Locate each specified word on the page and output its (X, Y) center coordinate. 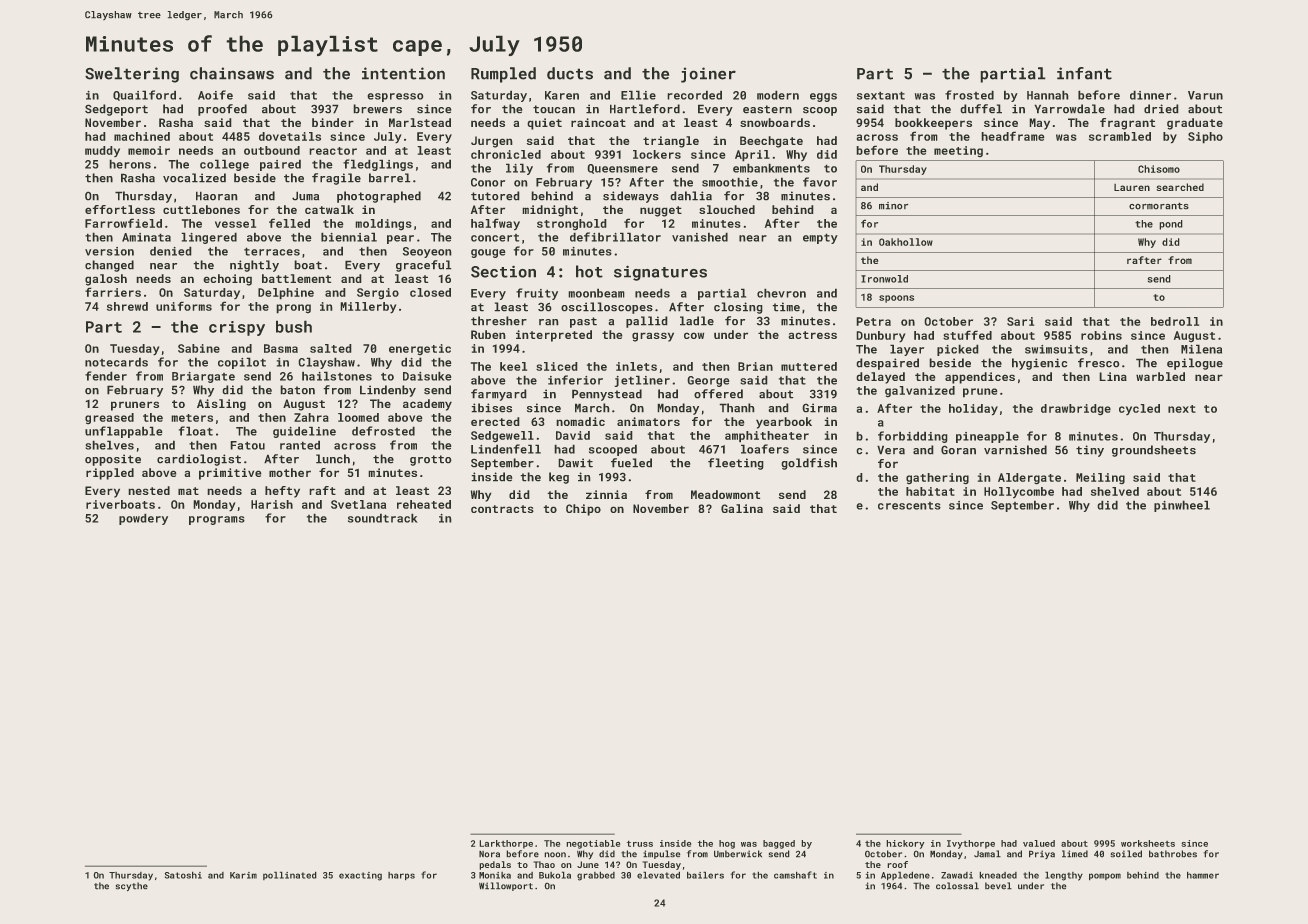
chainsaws (232, 73)
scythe (132, 887)
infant (1084, 73)
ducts (570, 73)
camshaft (795, 875)
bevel (998, 886)
